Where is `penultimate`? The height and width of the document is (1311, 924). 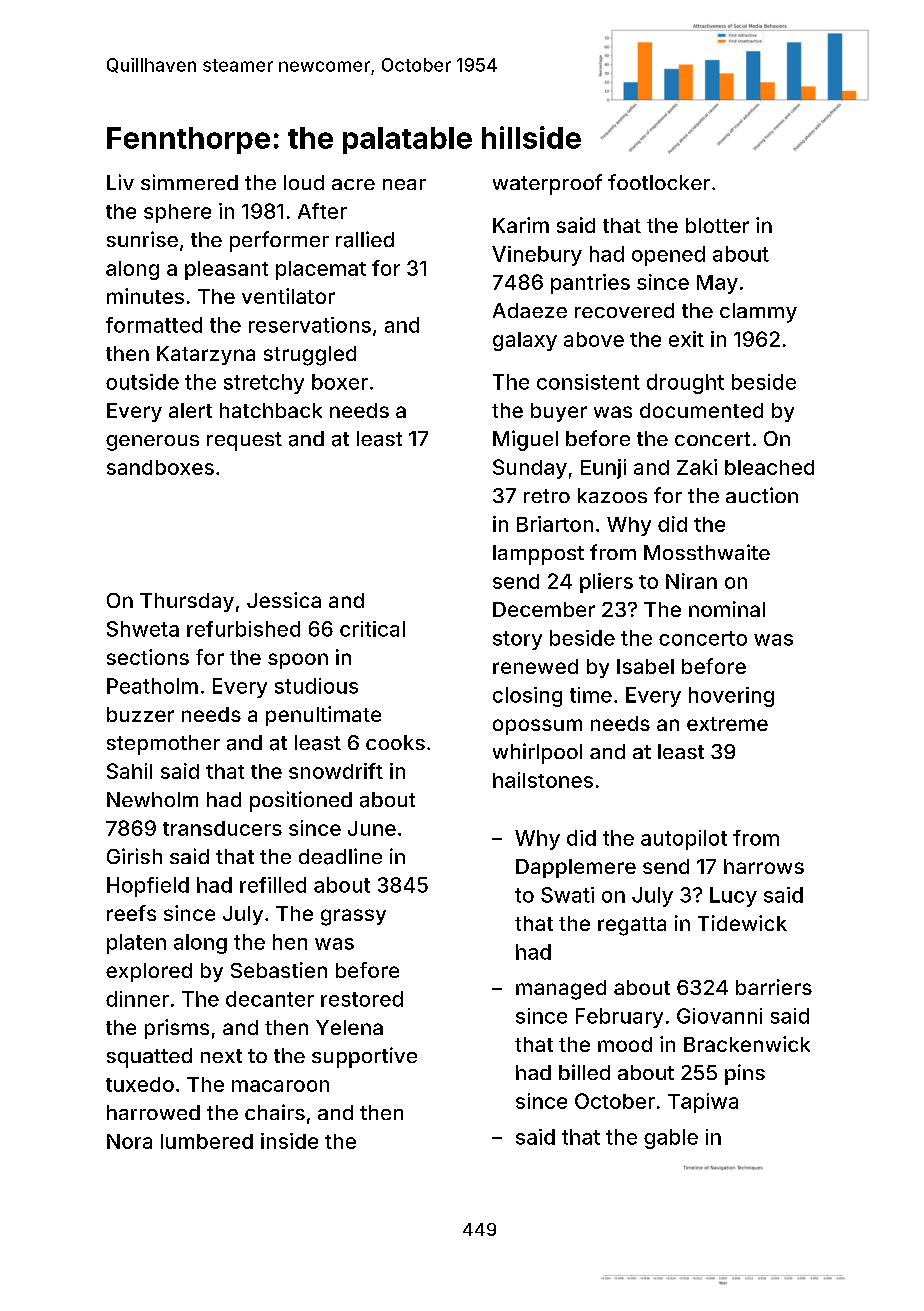 penultimate is located at coordinates (323, 716).
